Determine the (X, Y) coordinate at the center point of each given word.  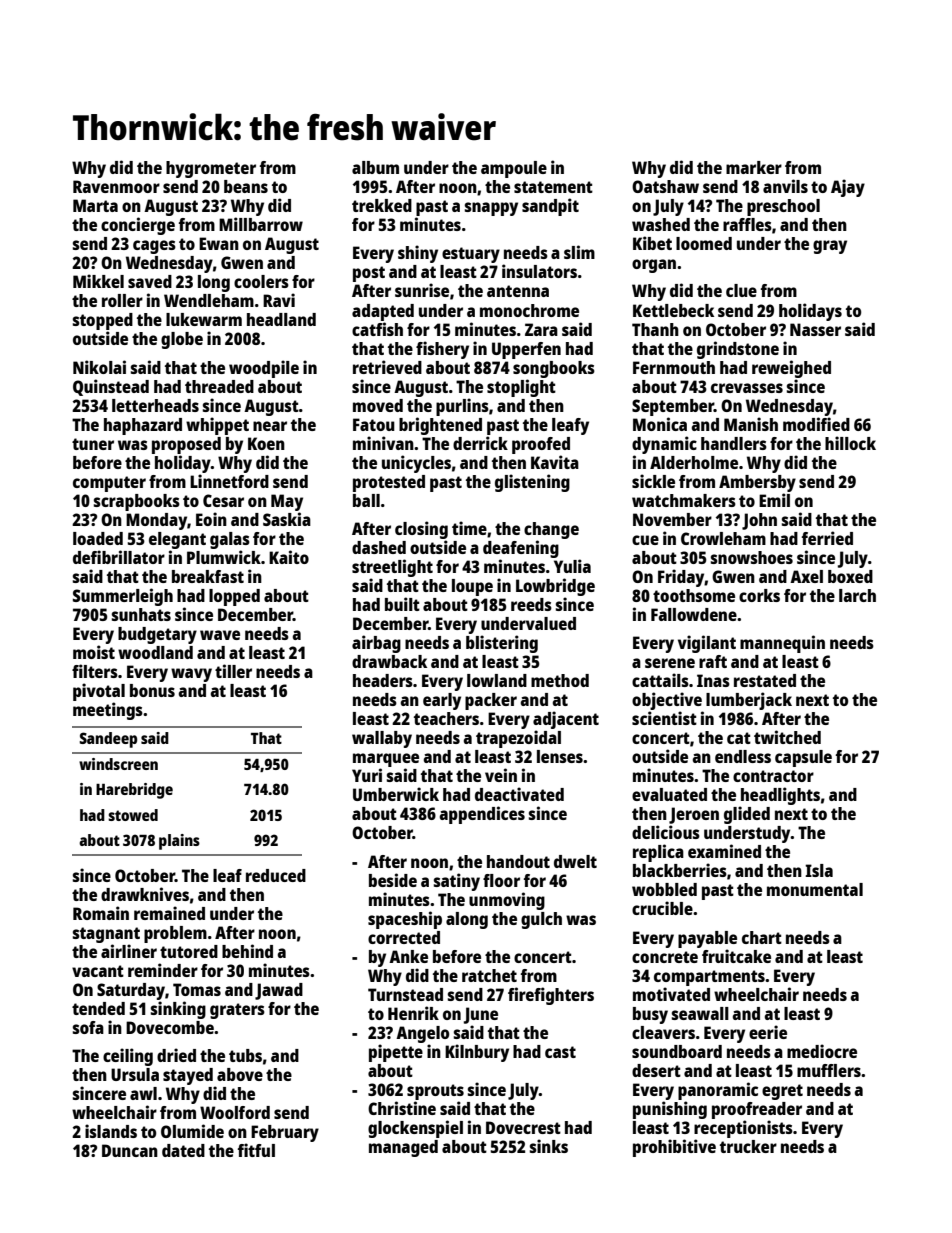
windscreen (118, 764)
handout (518, 861)
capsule (803, 758)
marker (754, 167)
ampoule (514, 169)
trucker (748, 1146)
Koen (266, 443)
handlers (734, 443)
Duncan (130, 1150)
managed (403, 1148)
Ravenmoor (116, 186)
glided (747, 815)
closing (421, 530)
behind (247, 951)
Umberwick (396, 794)
